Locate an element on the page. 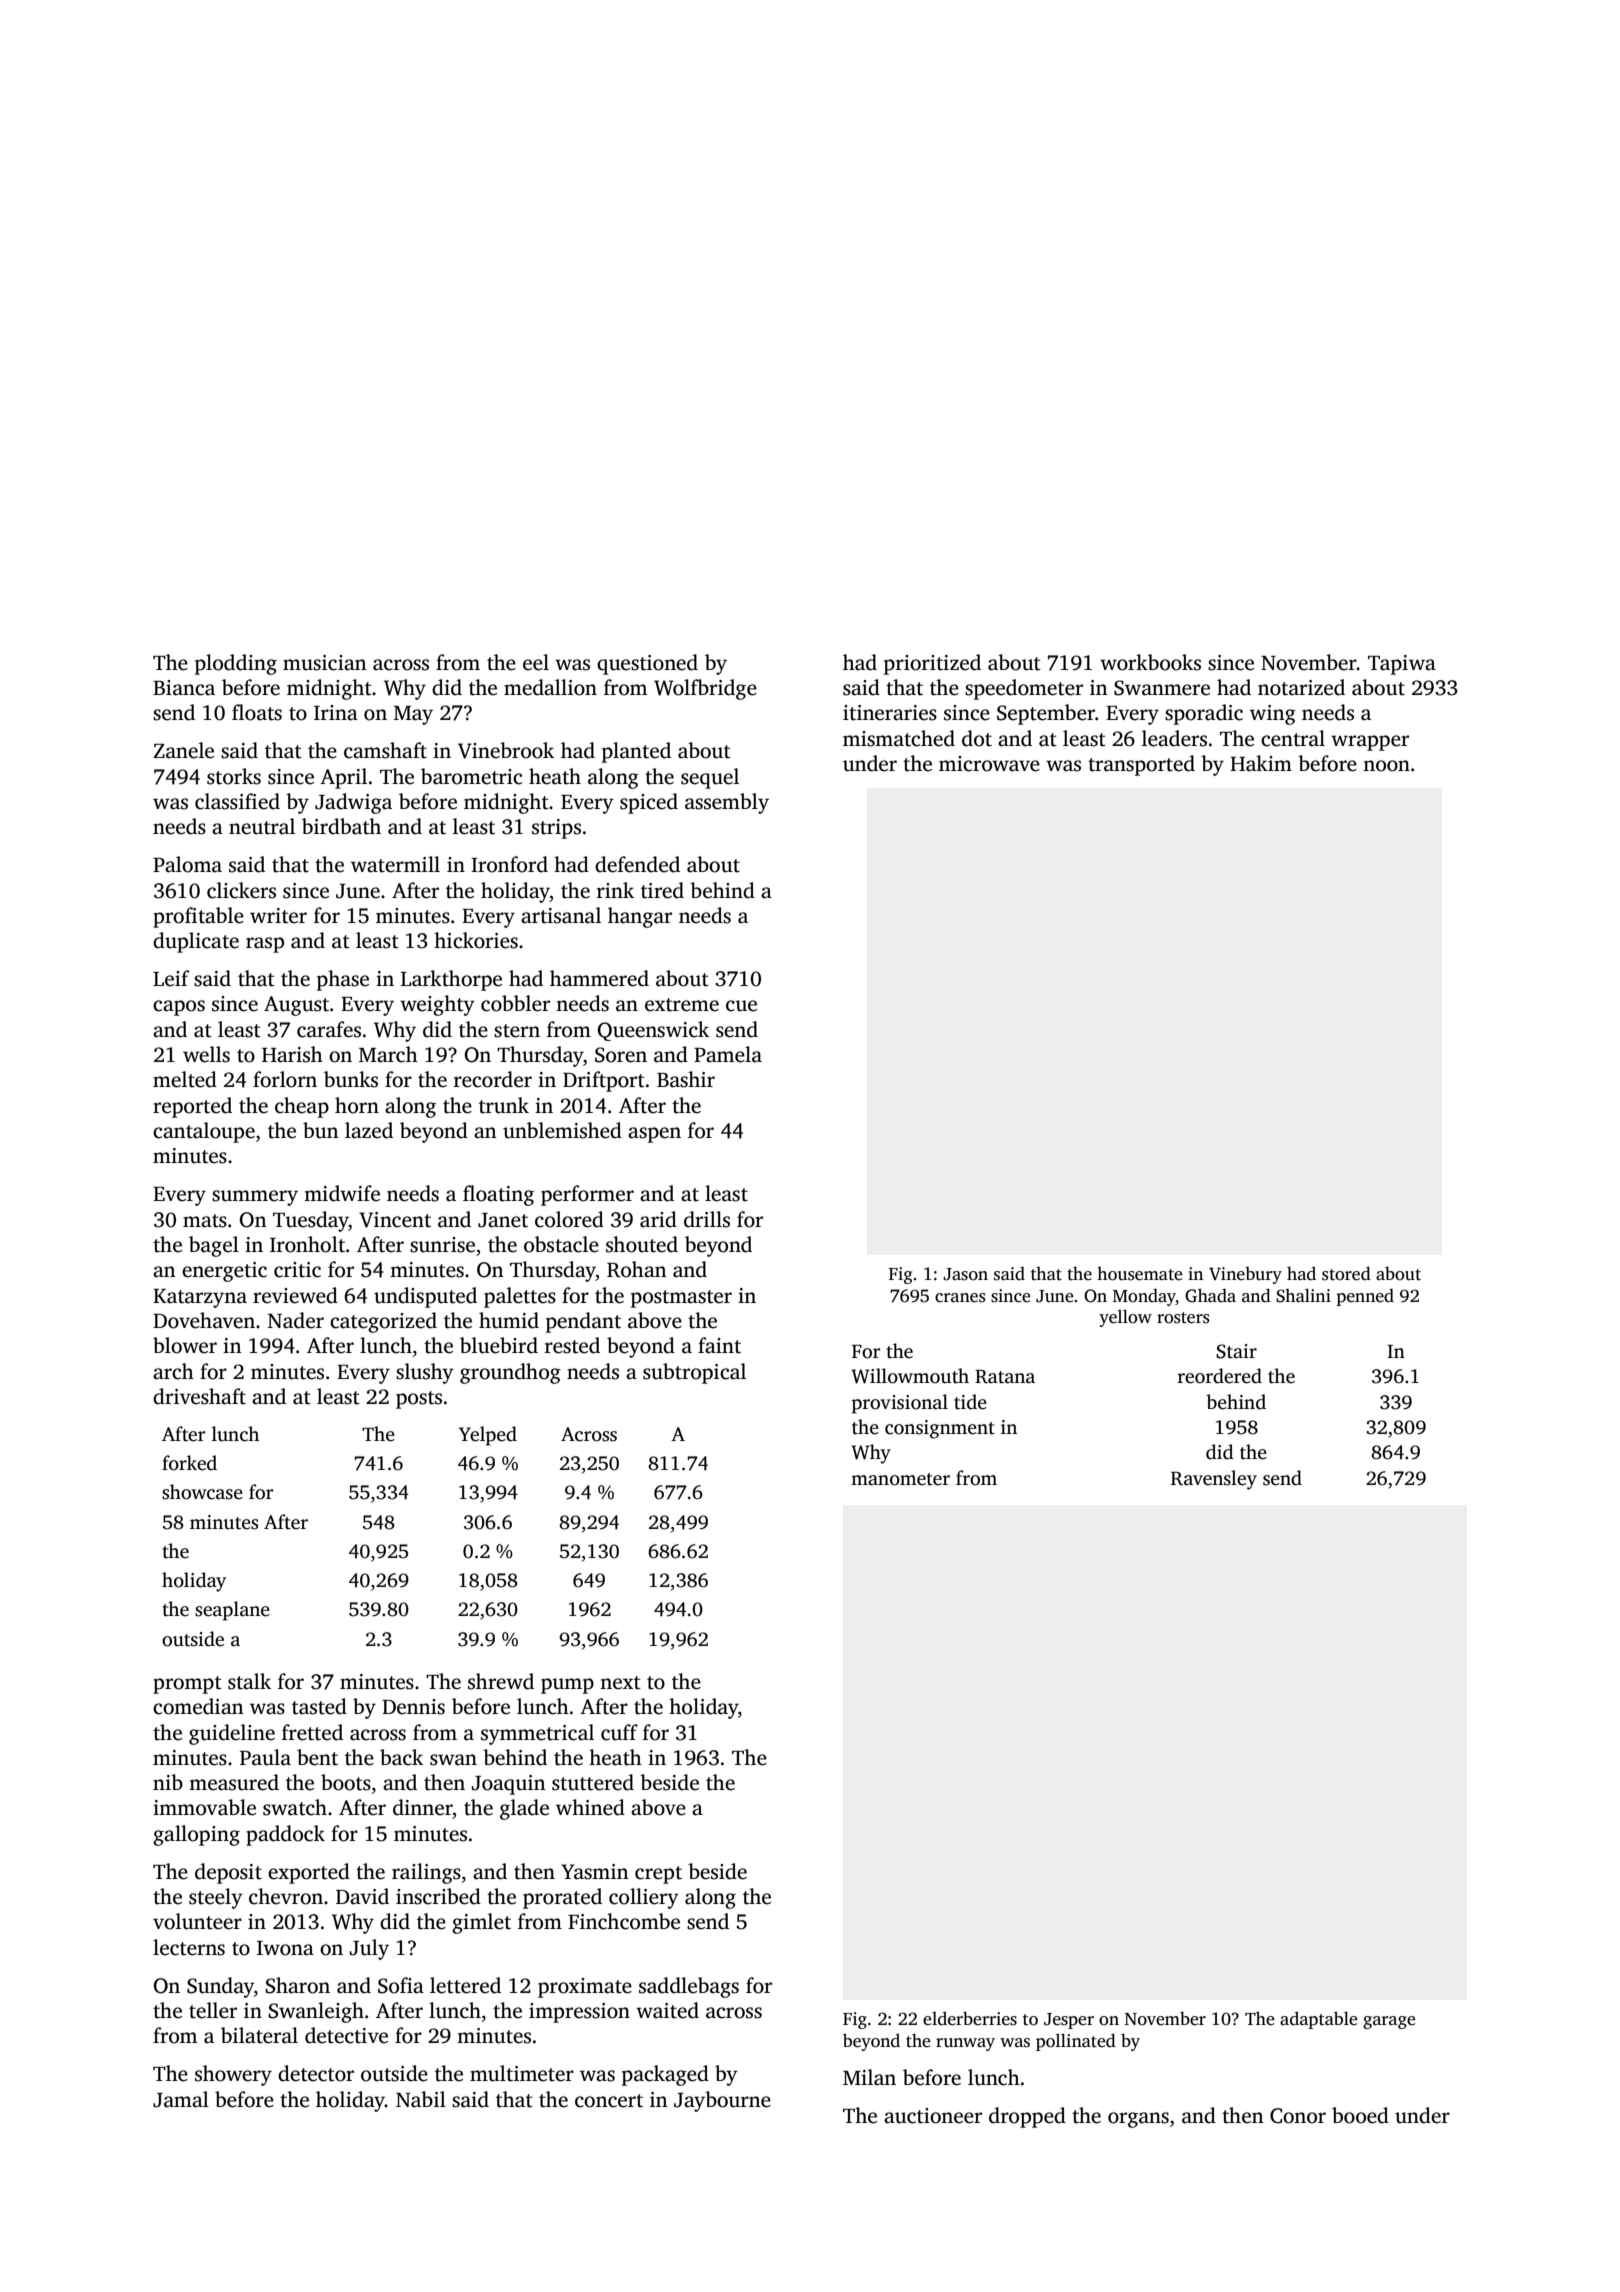 This image has height=2292, width=1620. auctioneer is located at coordinates (933, 2116).
